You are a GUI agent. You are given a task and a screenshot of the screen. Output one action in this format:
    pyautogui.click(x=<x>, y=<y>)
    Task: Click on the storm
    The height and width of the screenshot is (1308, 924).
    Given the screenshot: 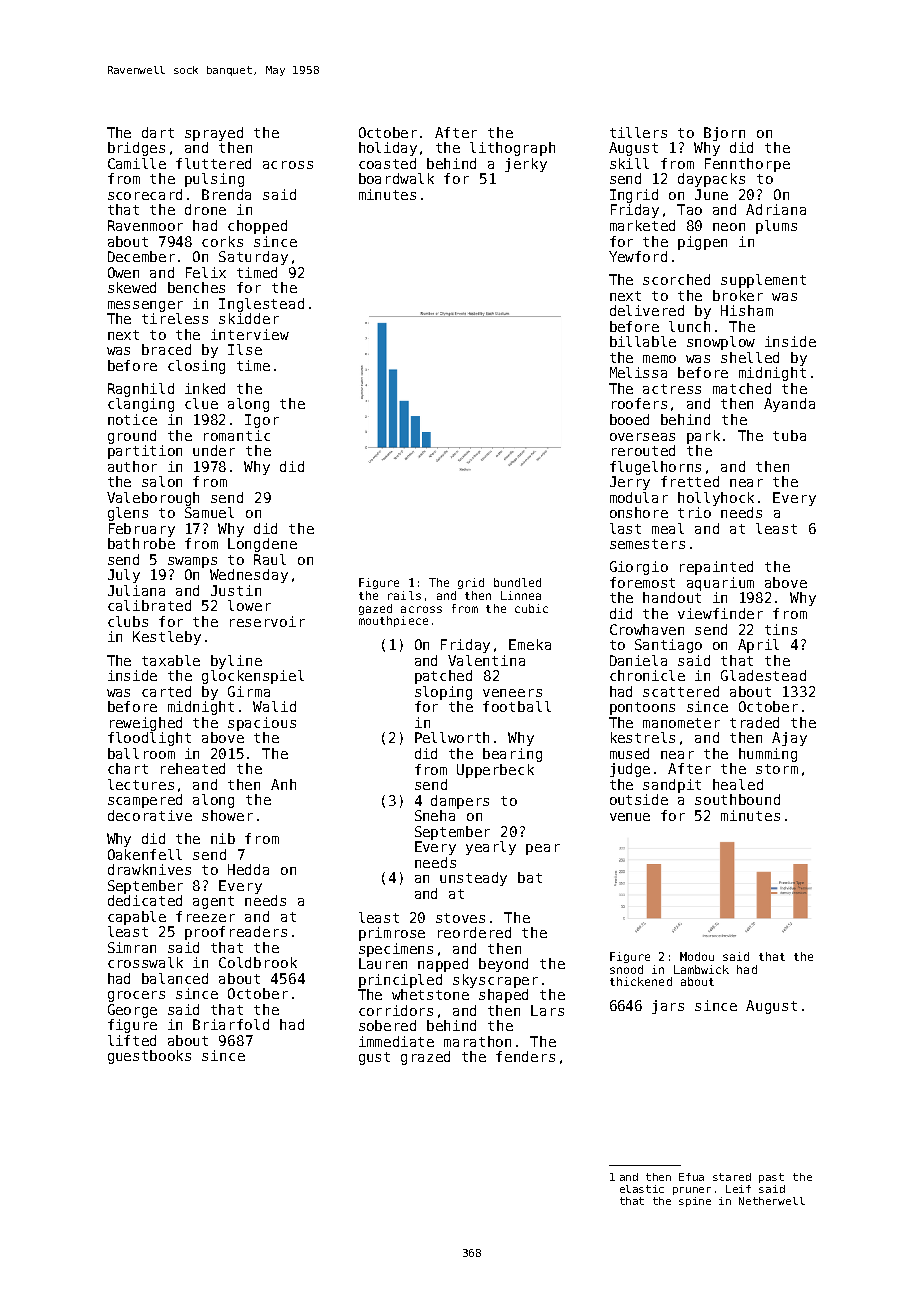 What is the action you would take?
    pyautogui.click(x=777, y=769)
